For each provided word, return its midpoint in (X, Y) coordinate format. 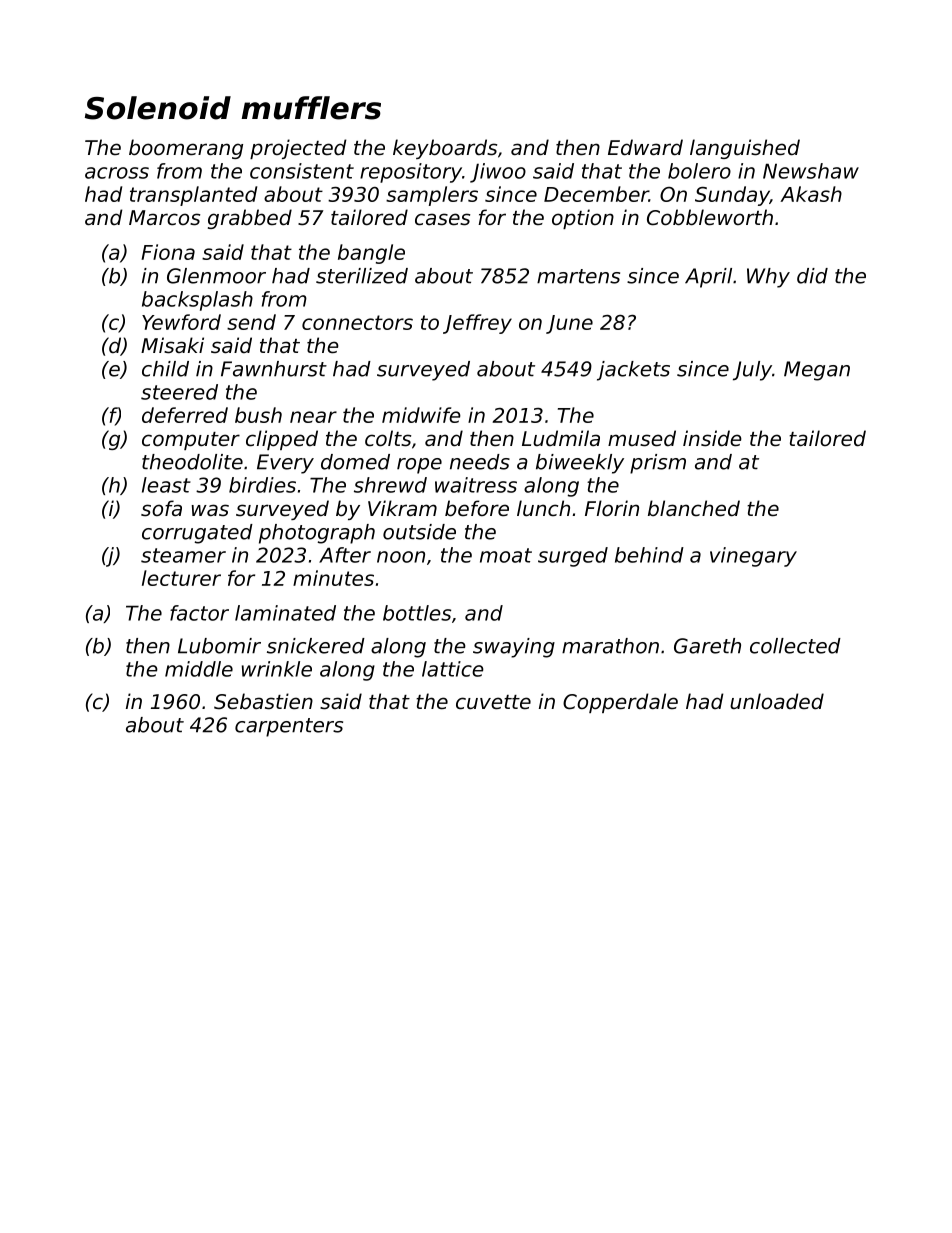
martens (578, 276)
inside (712, 438)
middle (199, 669)
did (812, 276)
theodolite (192, 462)
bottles (417, 613)
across (117, 173)
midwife (421, 415)
